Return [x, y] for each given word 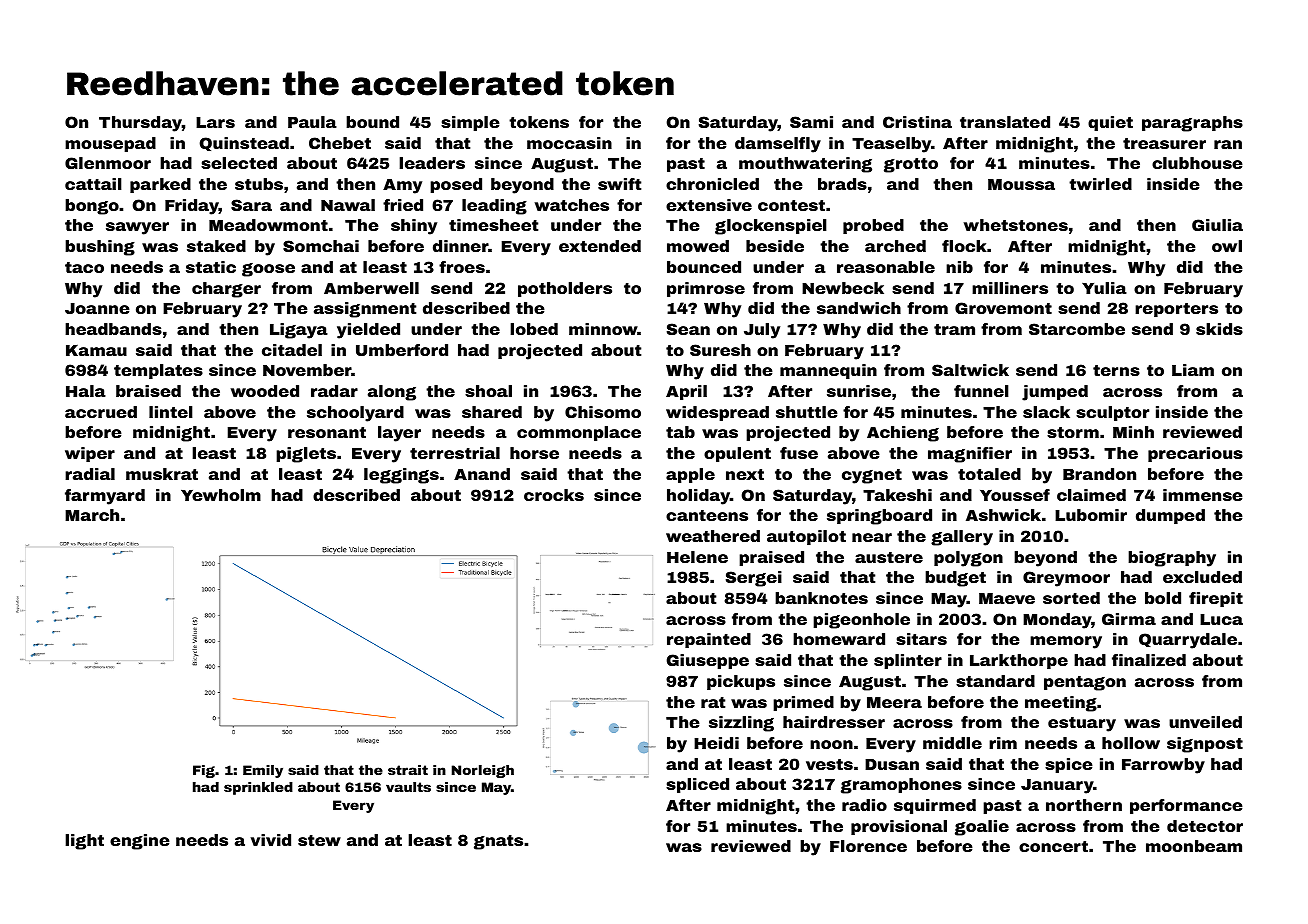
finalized [1149, 660]
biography [1172, 559]
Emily [263, 771]
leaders [432, 163]
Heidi [716, 743]
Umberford [402, 350]
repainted [709, 640]
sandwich [859, 308]
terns [1116, 370]
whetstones [1016, 225]
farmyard [105, 497]
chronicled [712, 184]
